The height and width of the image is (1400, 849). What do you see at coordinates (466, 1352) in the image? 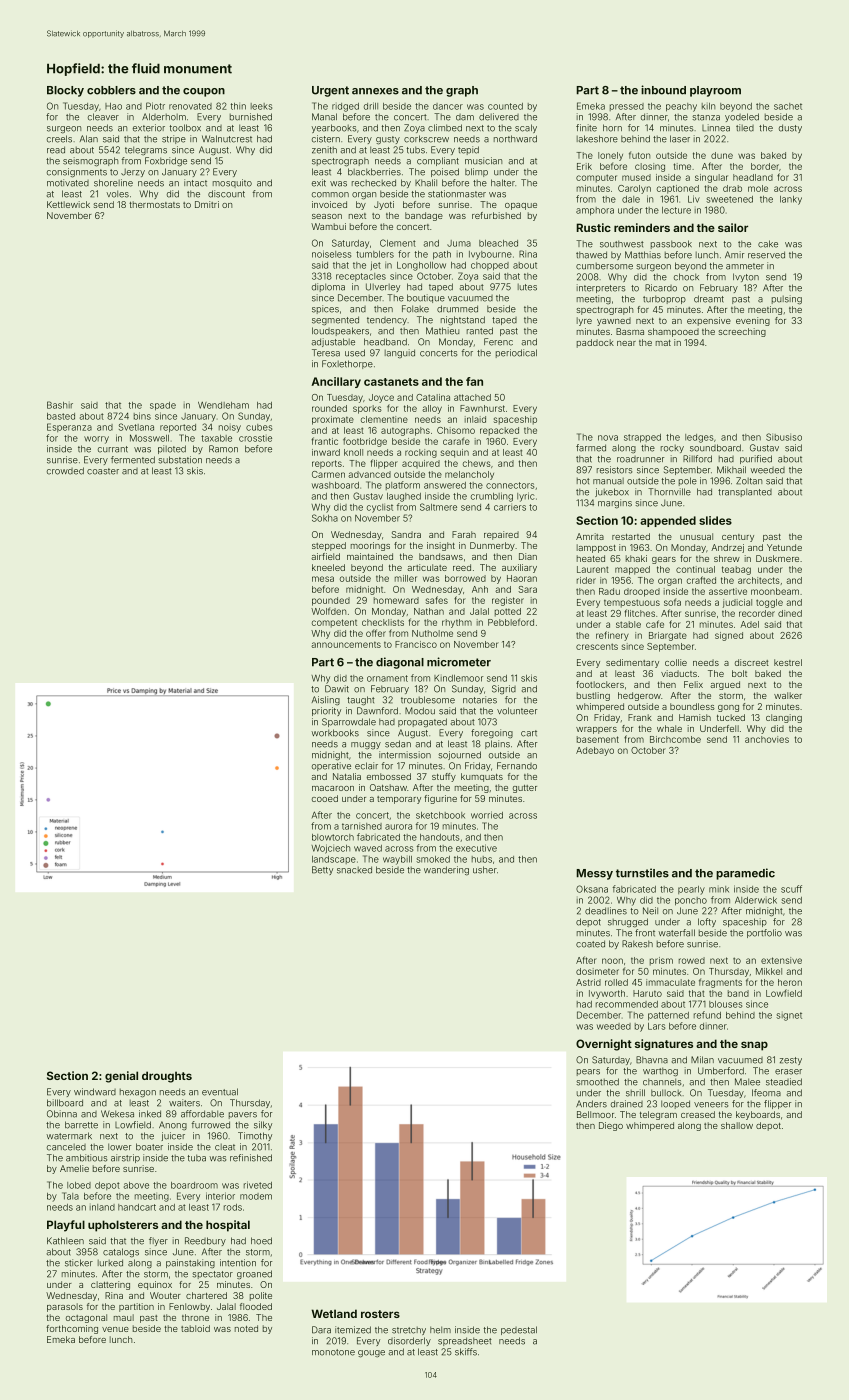
I see `skiffs` at bounding box center [466, 1352].
